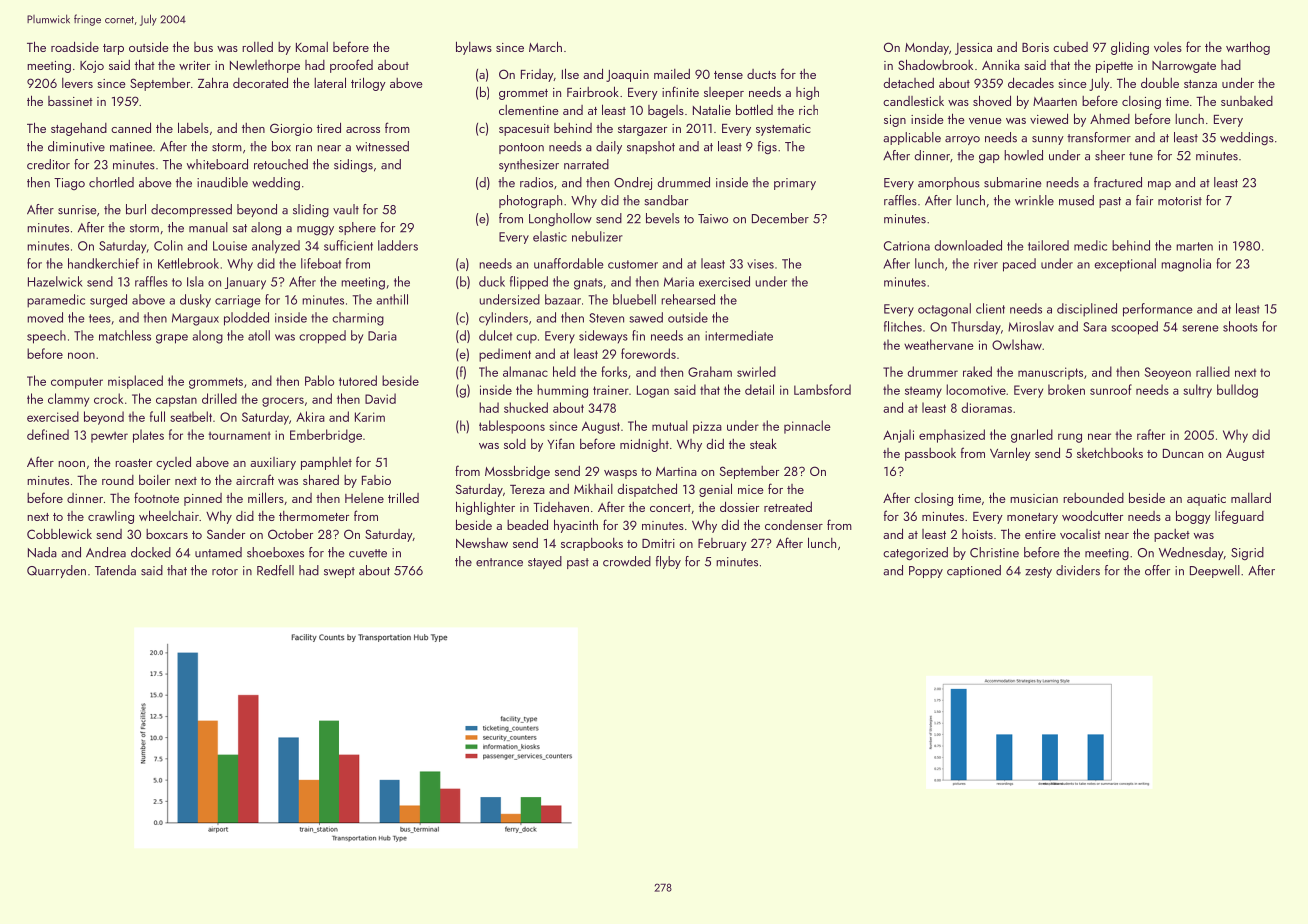 This page has height=924, width=1308. I want to click on Ilse, so click(570, 73).
